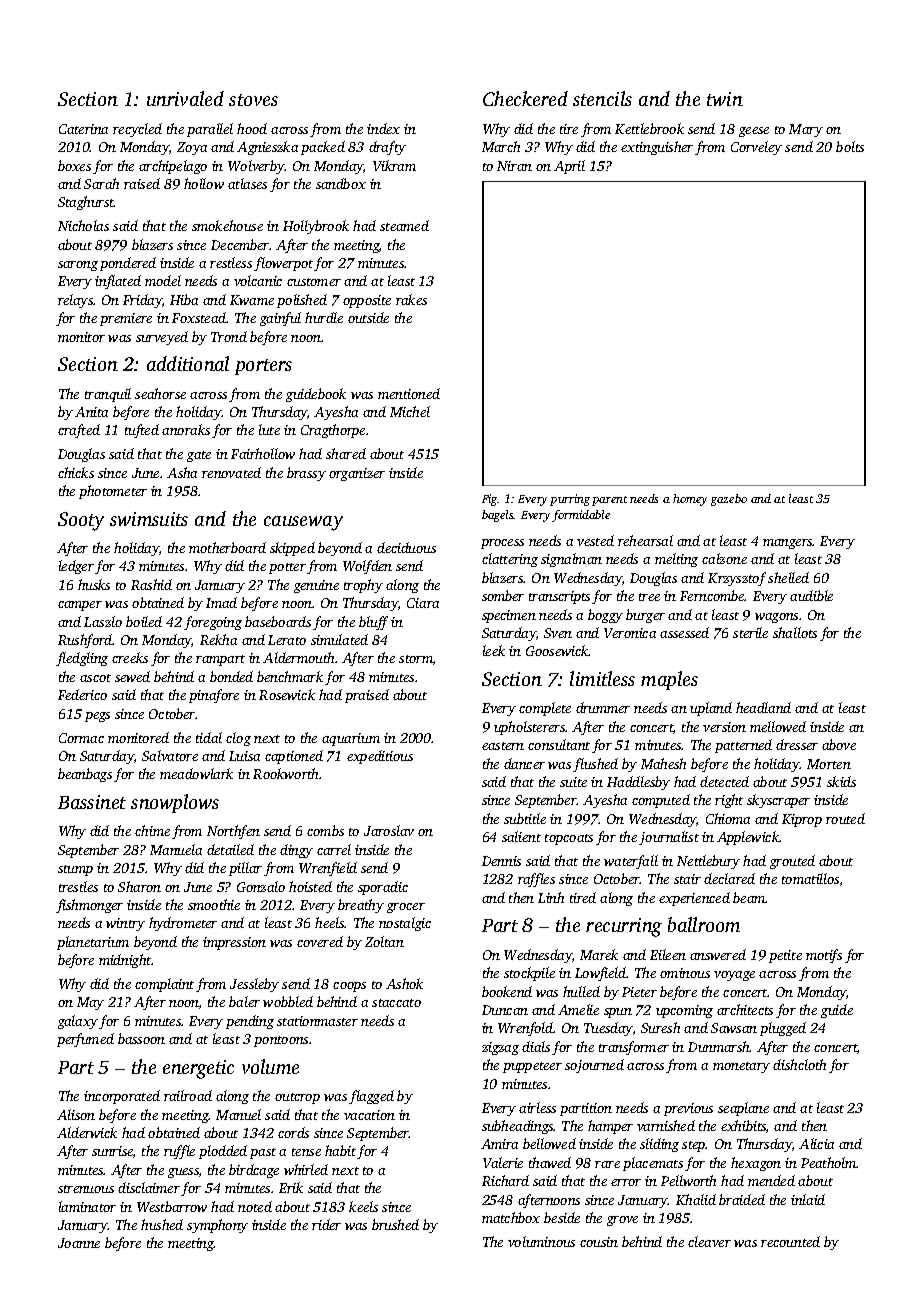 The width and height of the screenshot is (924, 1308). What do you see at coordinates (184, 299) in the screenshot?
I see `Hiba` at bounding box center [184, 299].
